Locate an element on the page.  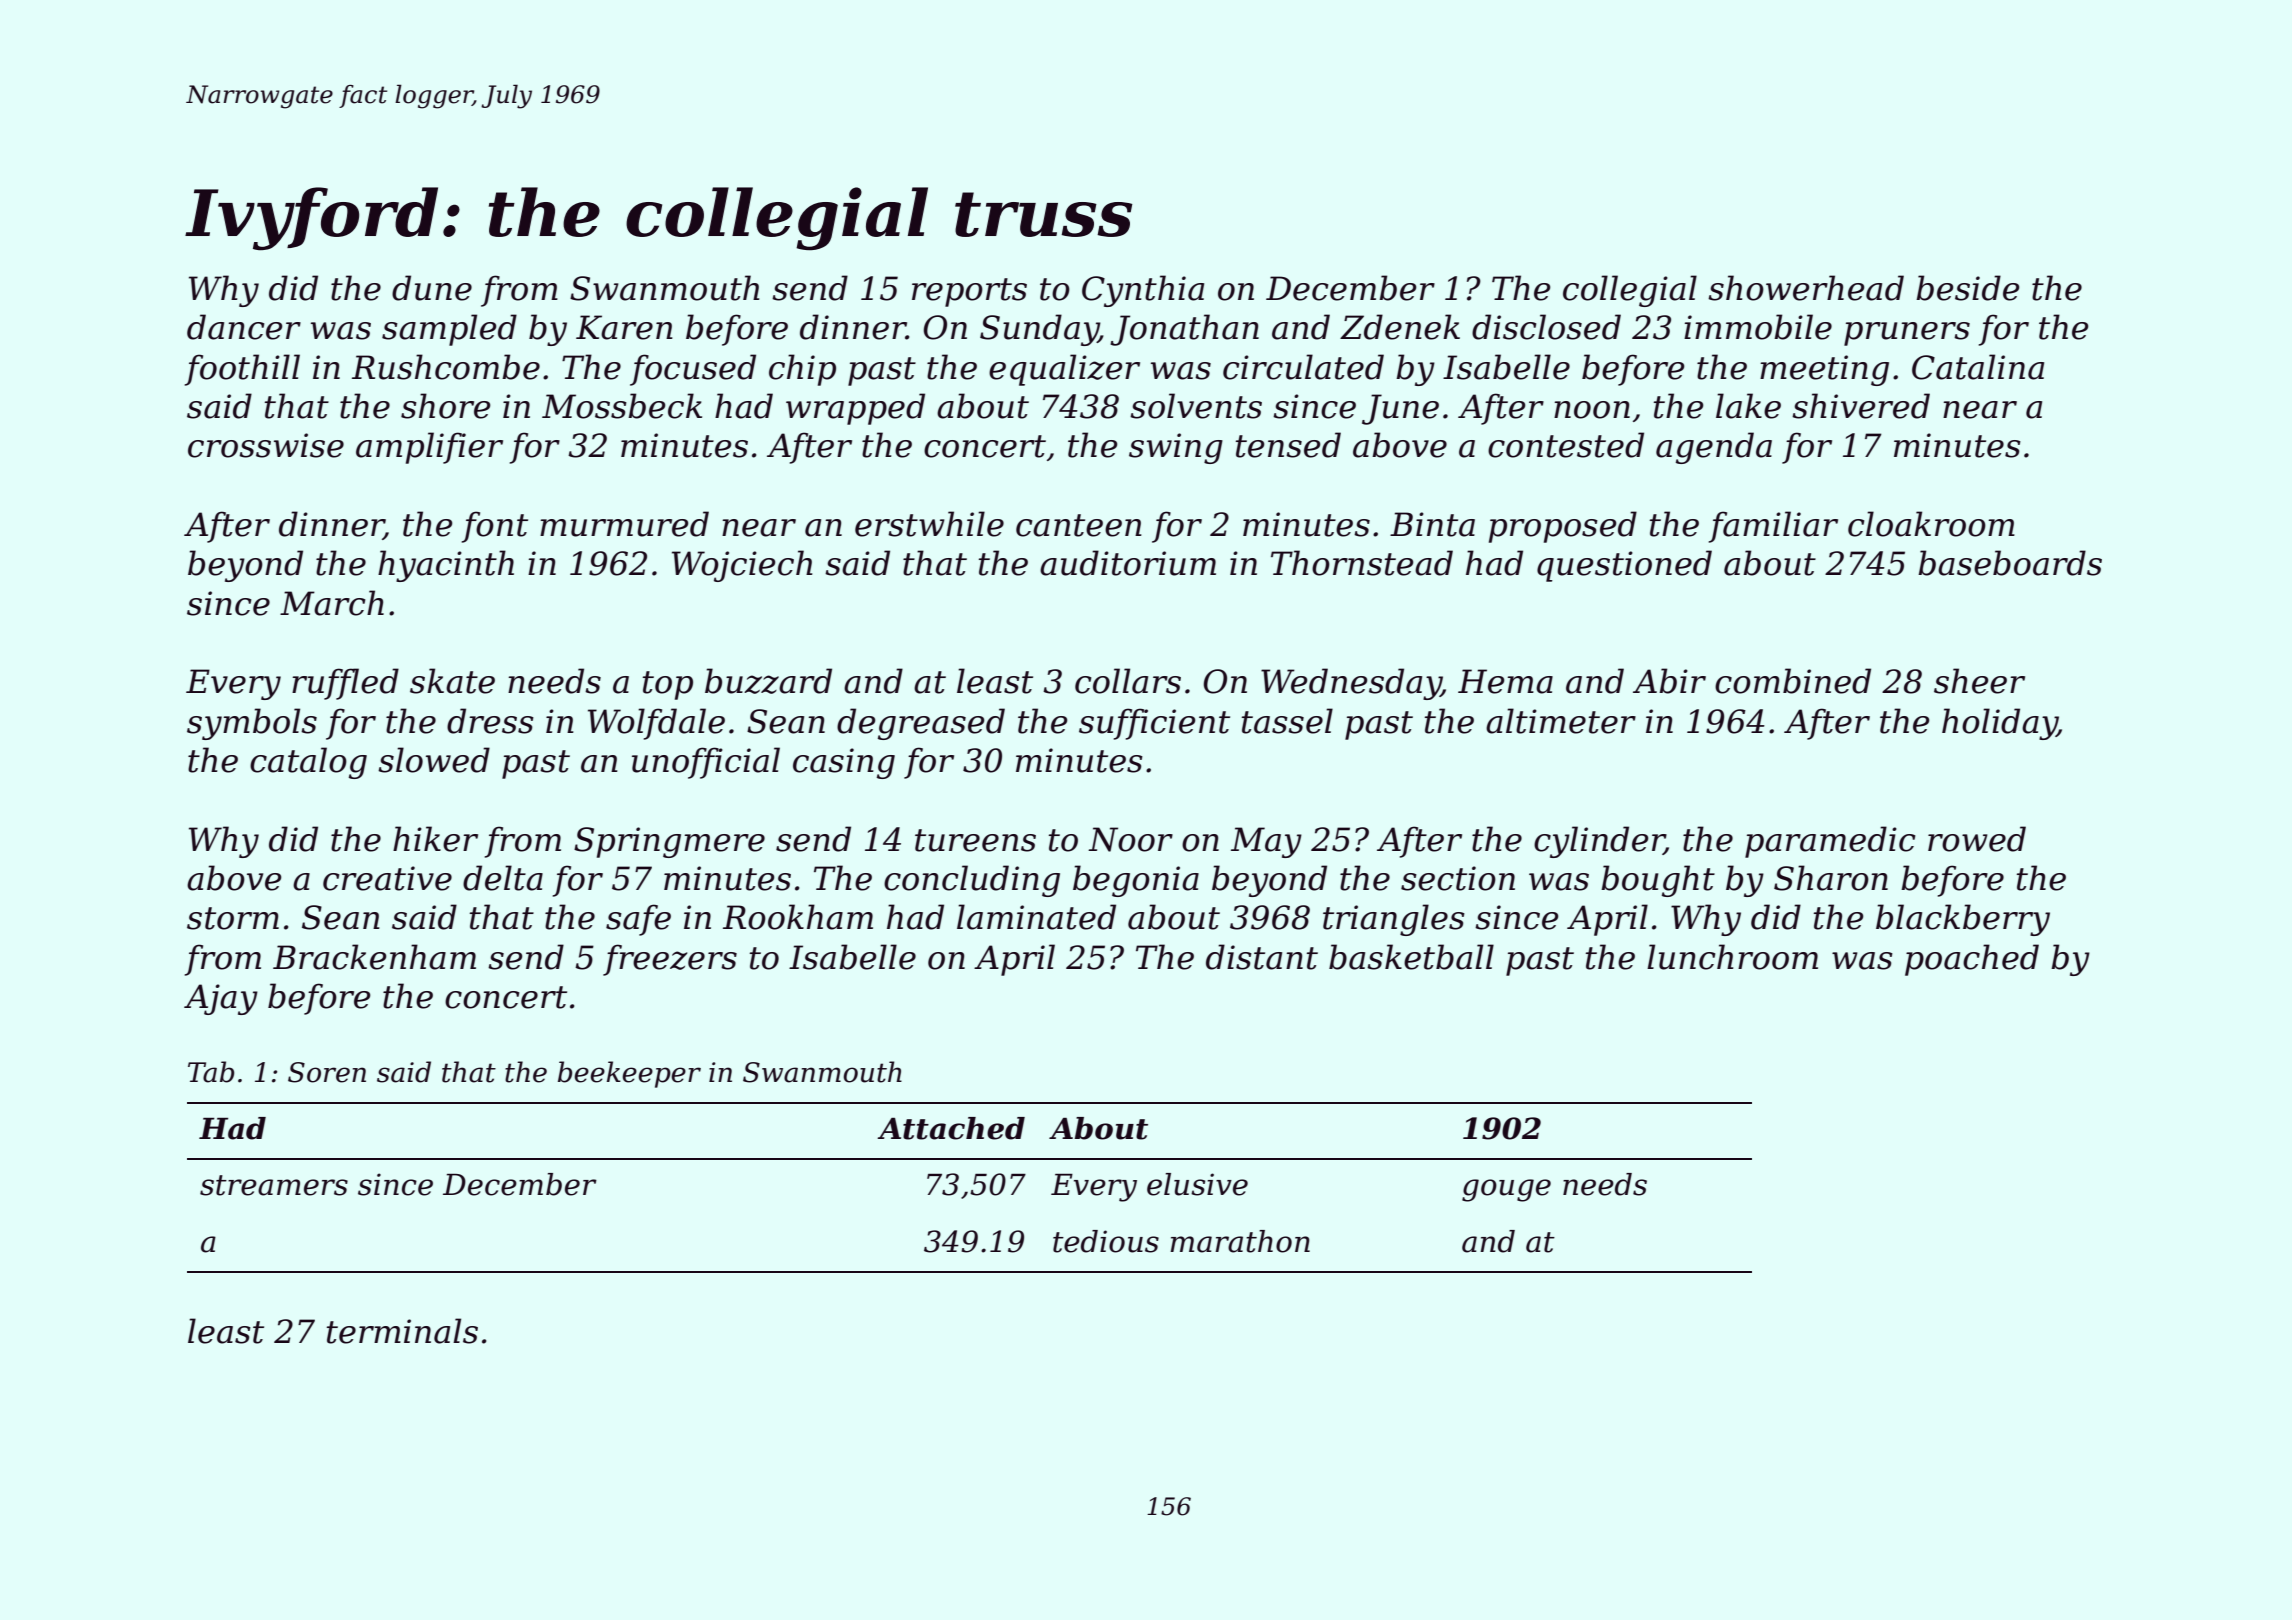
gouge is located at coordinates (1506, 1190).
